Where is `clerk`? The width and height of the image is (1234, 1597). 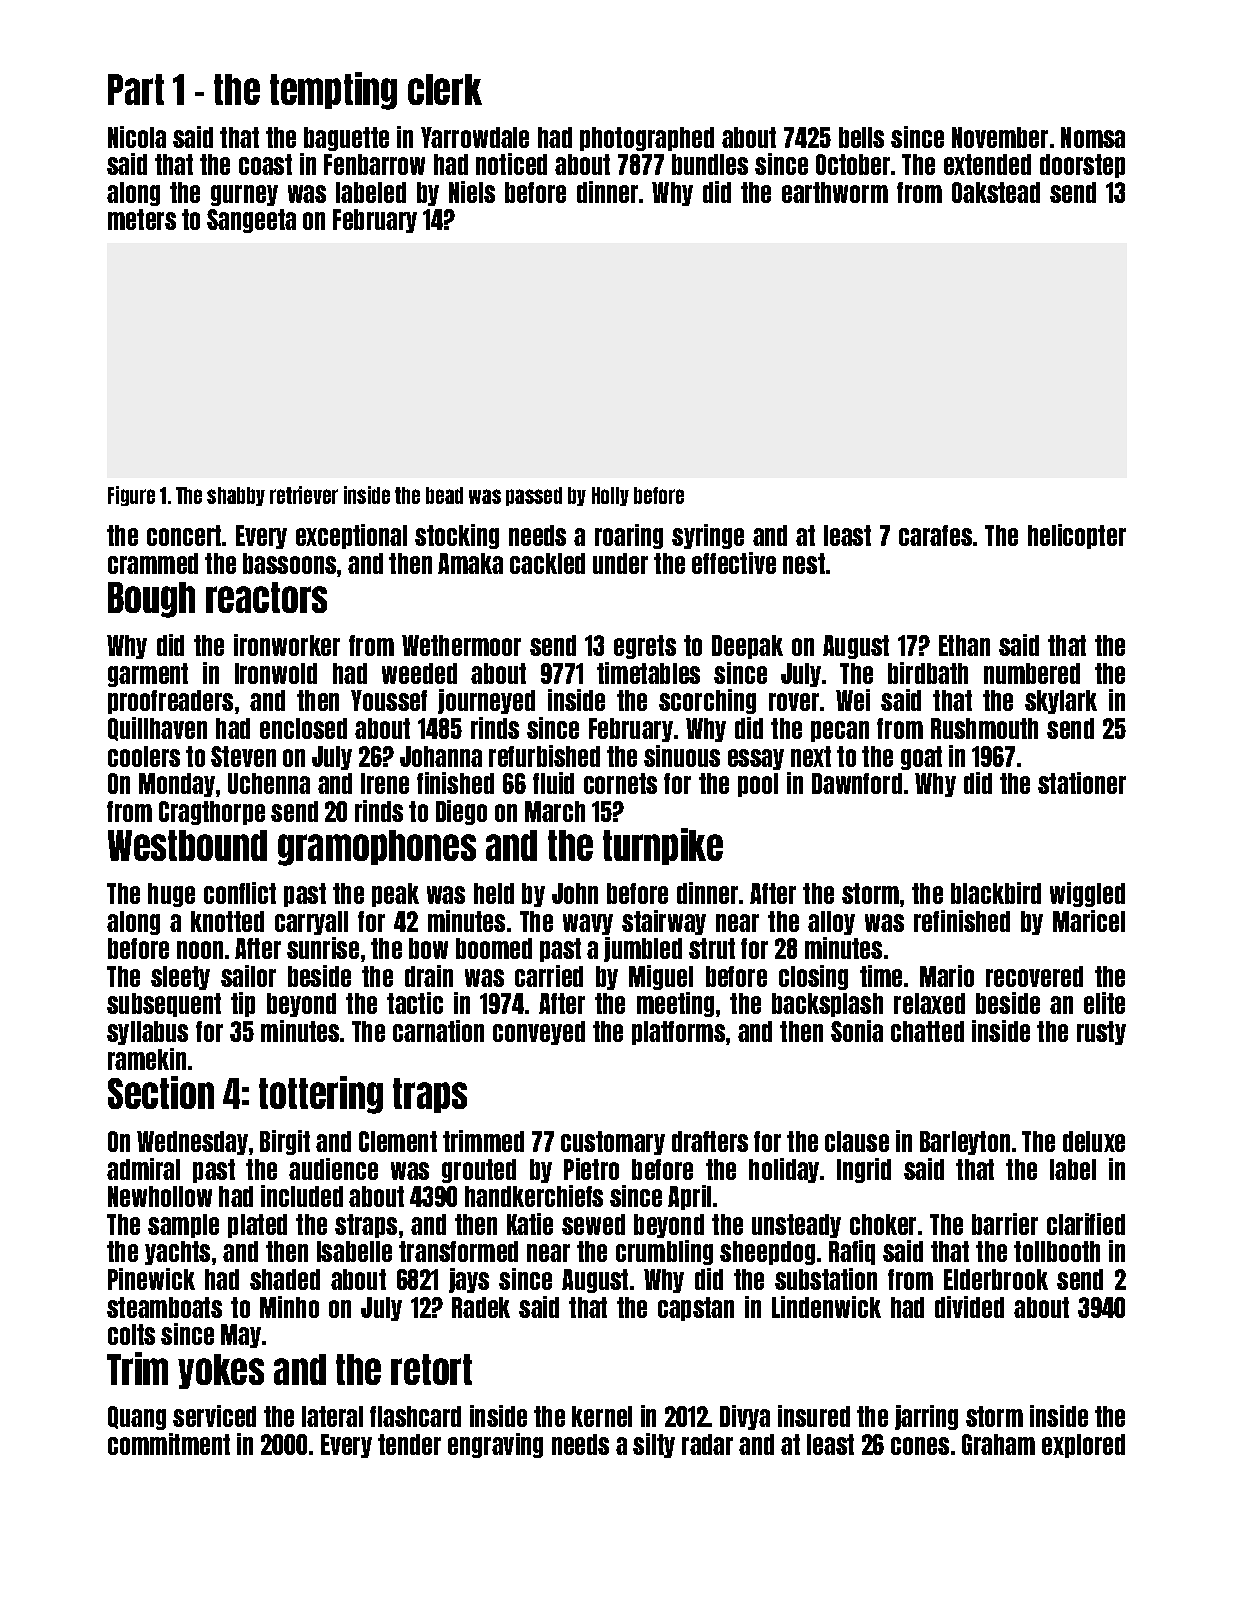
clerk is located at coordinates (445, 89).
